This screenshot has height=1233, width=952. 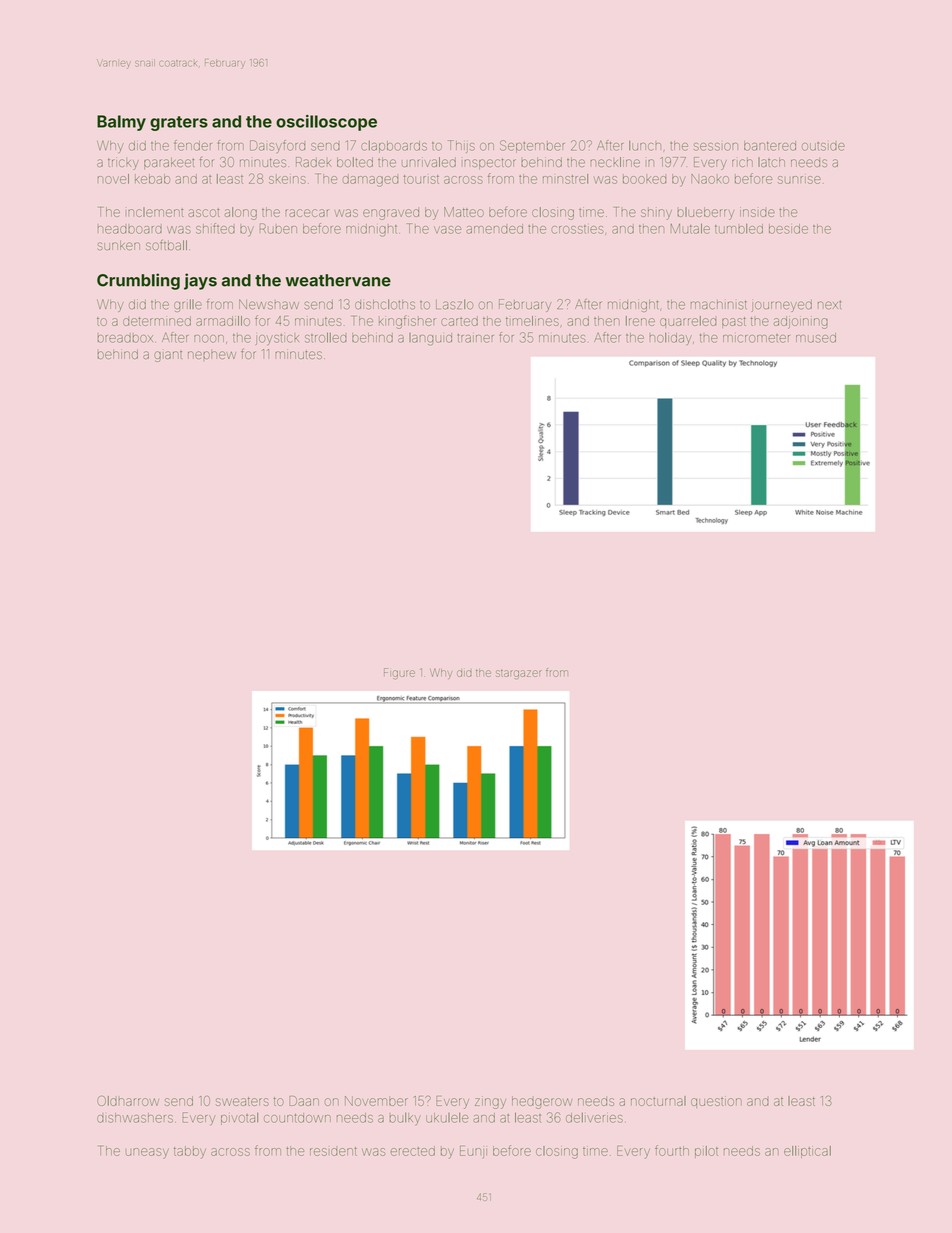 I want to click on joystick, so click(x=277, y=339).
